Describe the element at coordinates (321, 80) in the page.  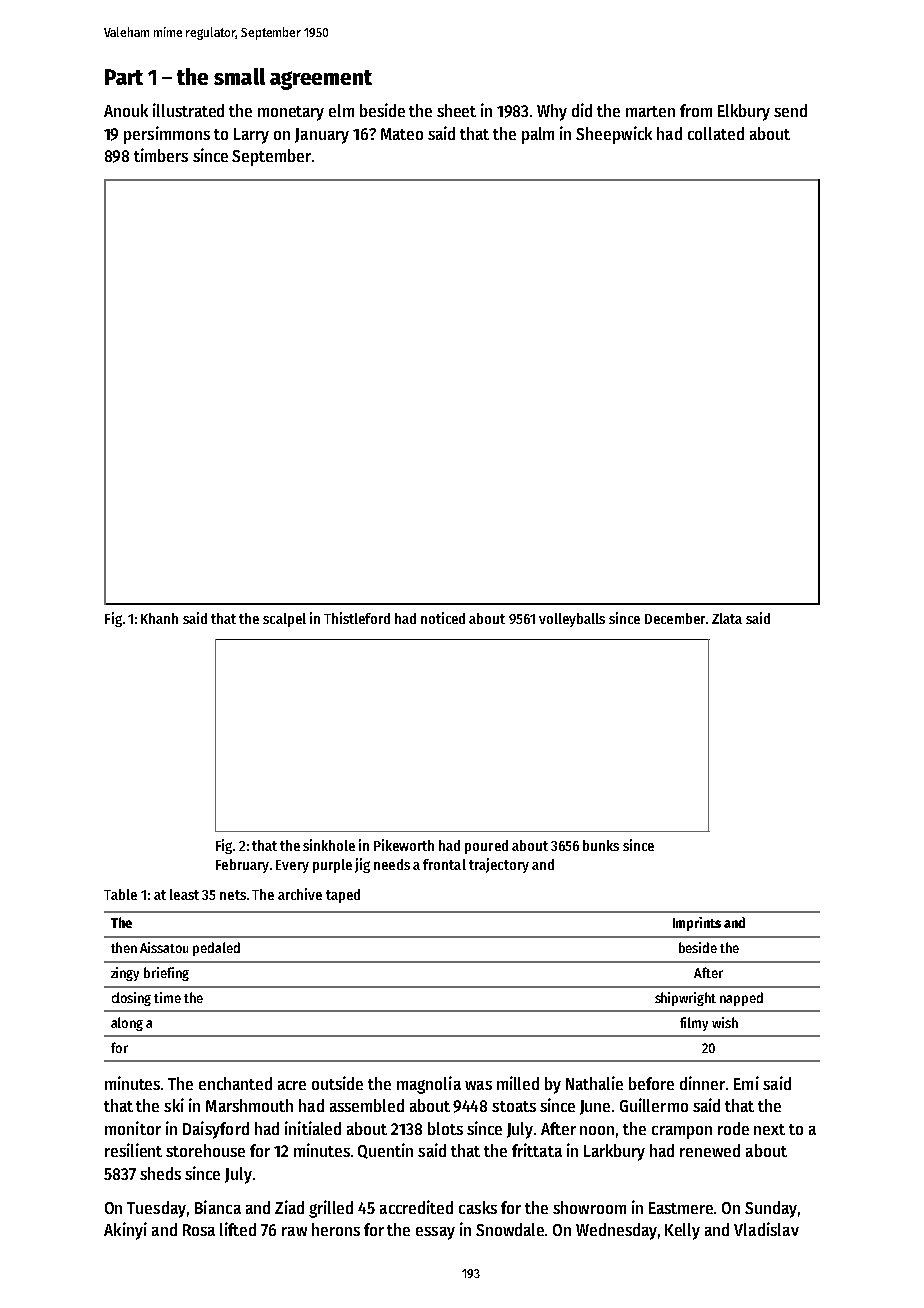
I see `agreement` at that location.
